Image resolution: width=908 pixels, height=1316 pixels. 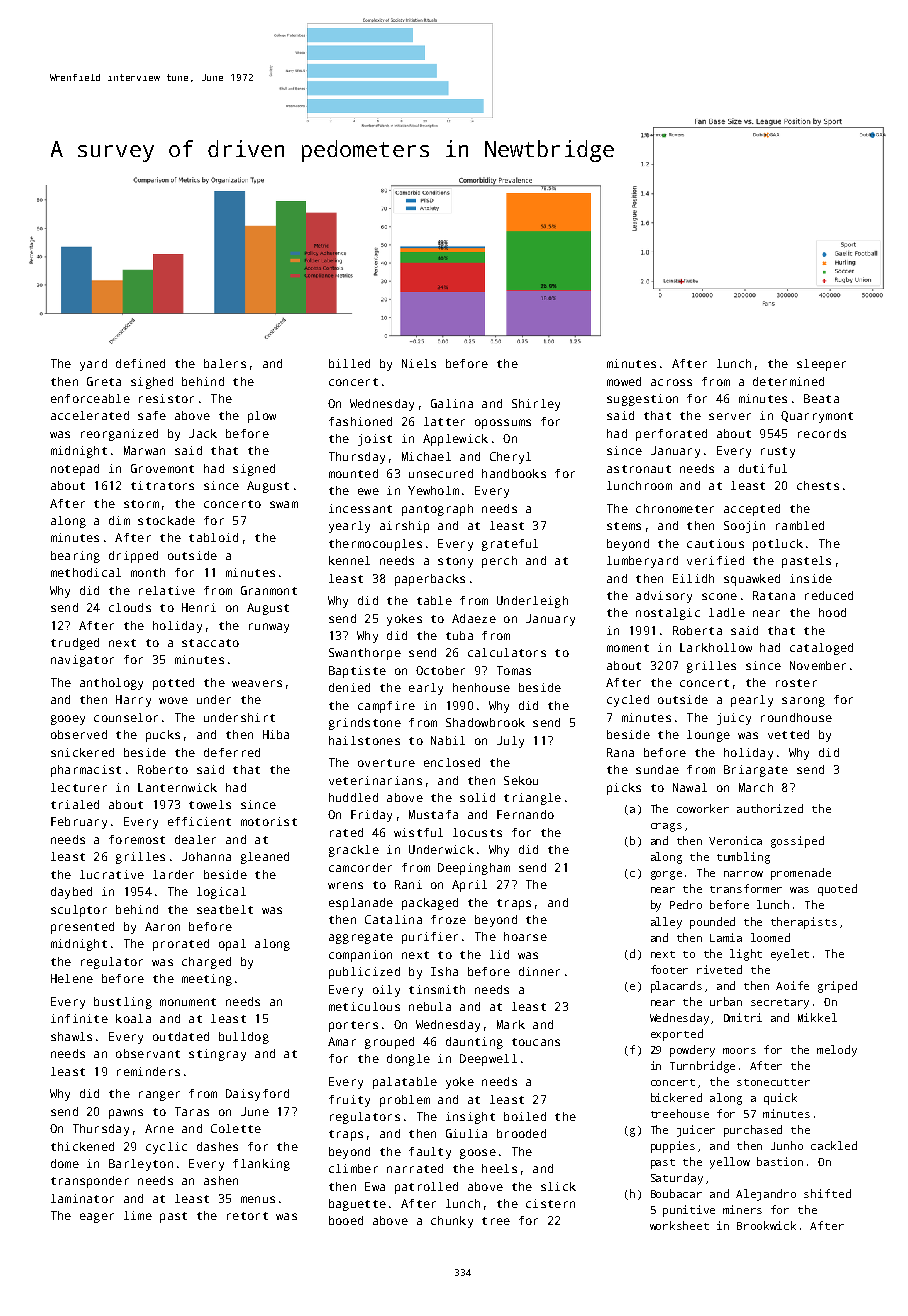 What do you see at coordinates (827, 1193) in the screenshot?
I see `shifted` at bounding box center [827, 1193].
